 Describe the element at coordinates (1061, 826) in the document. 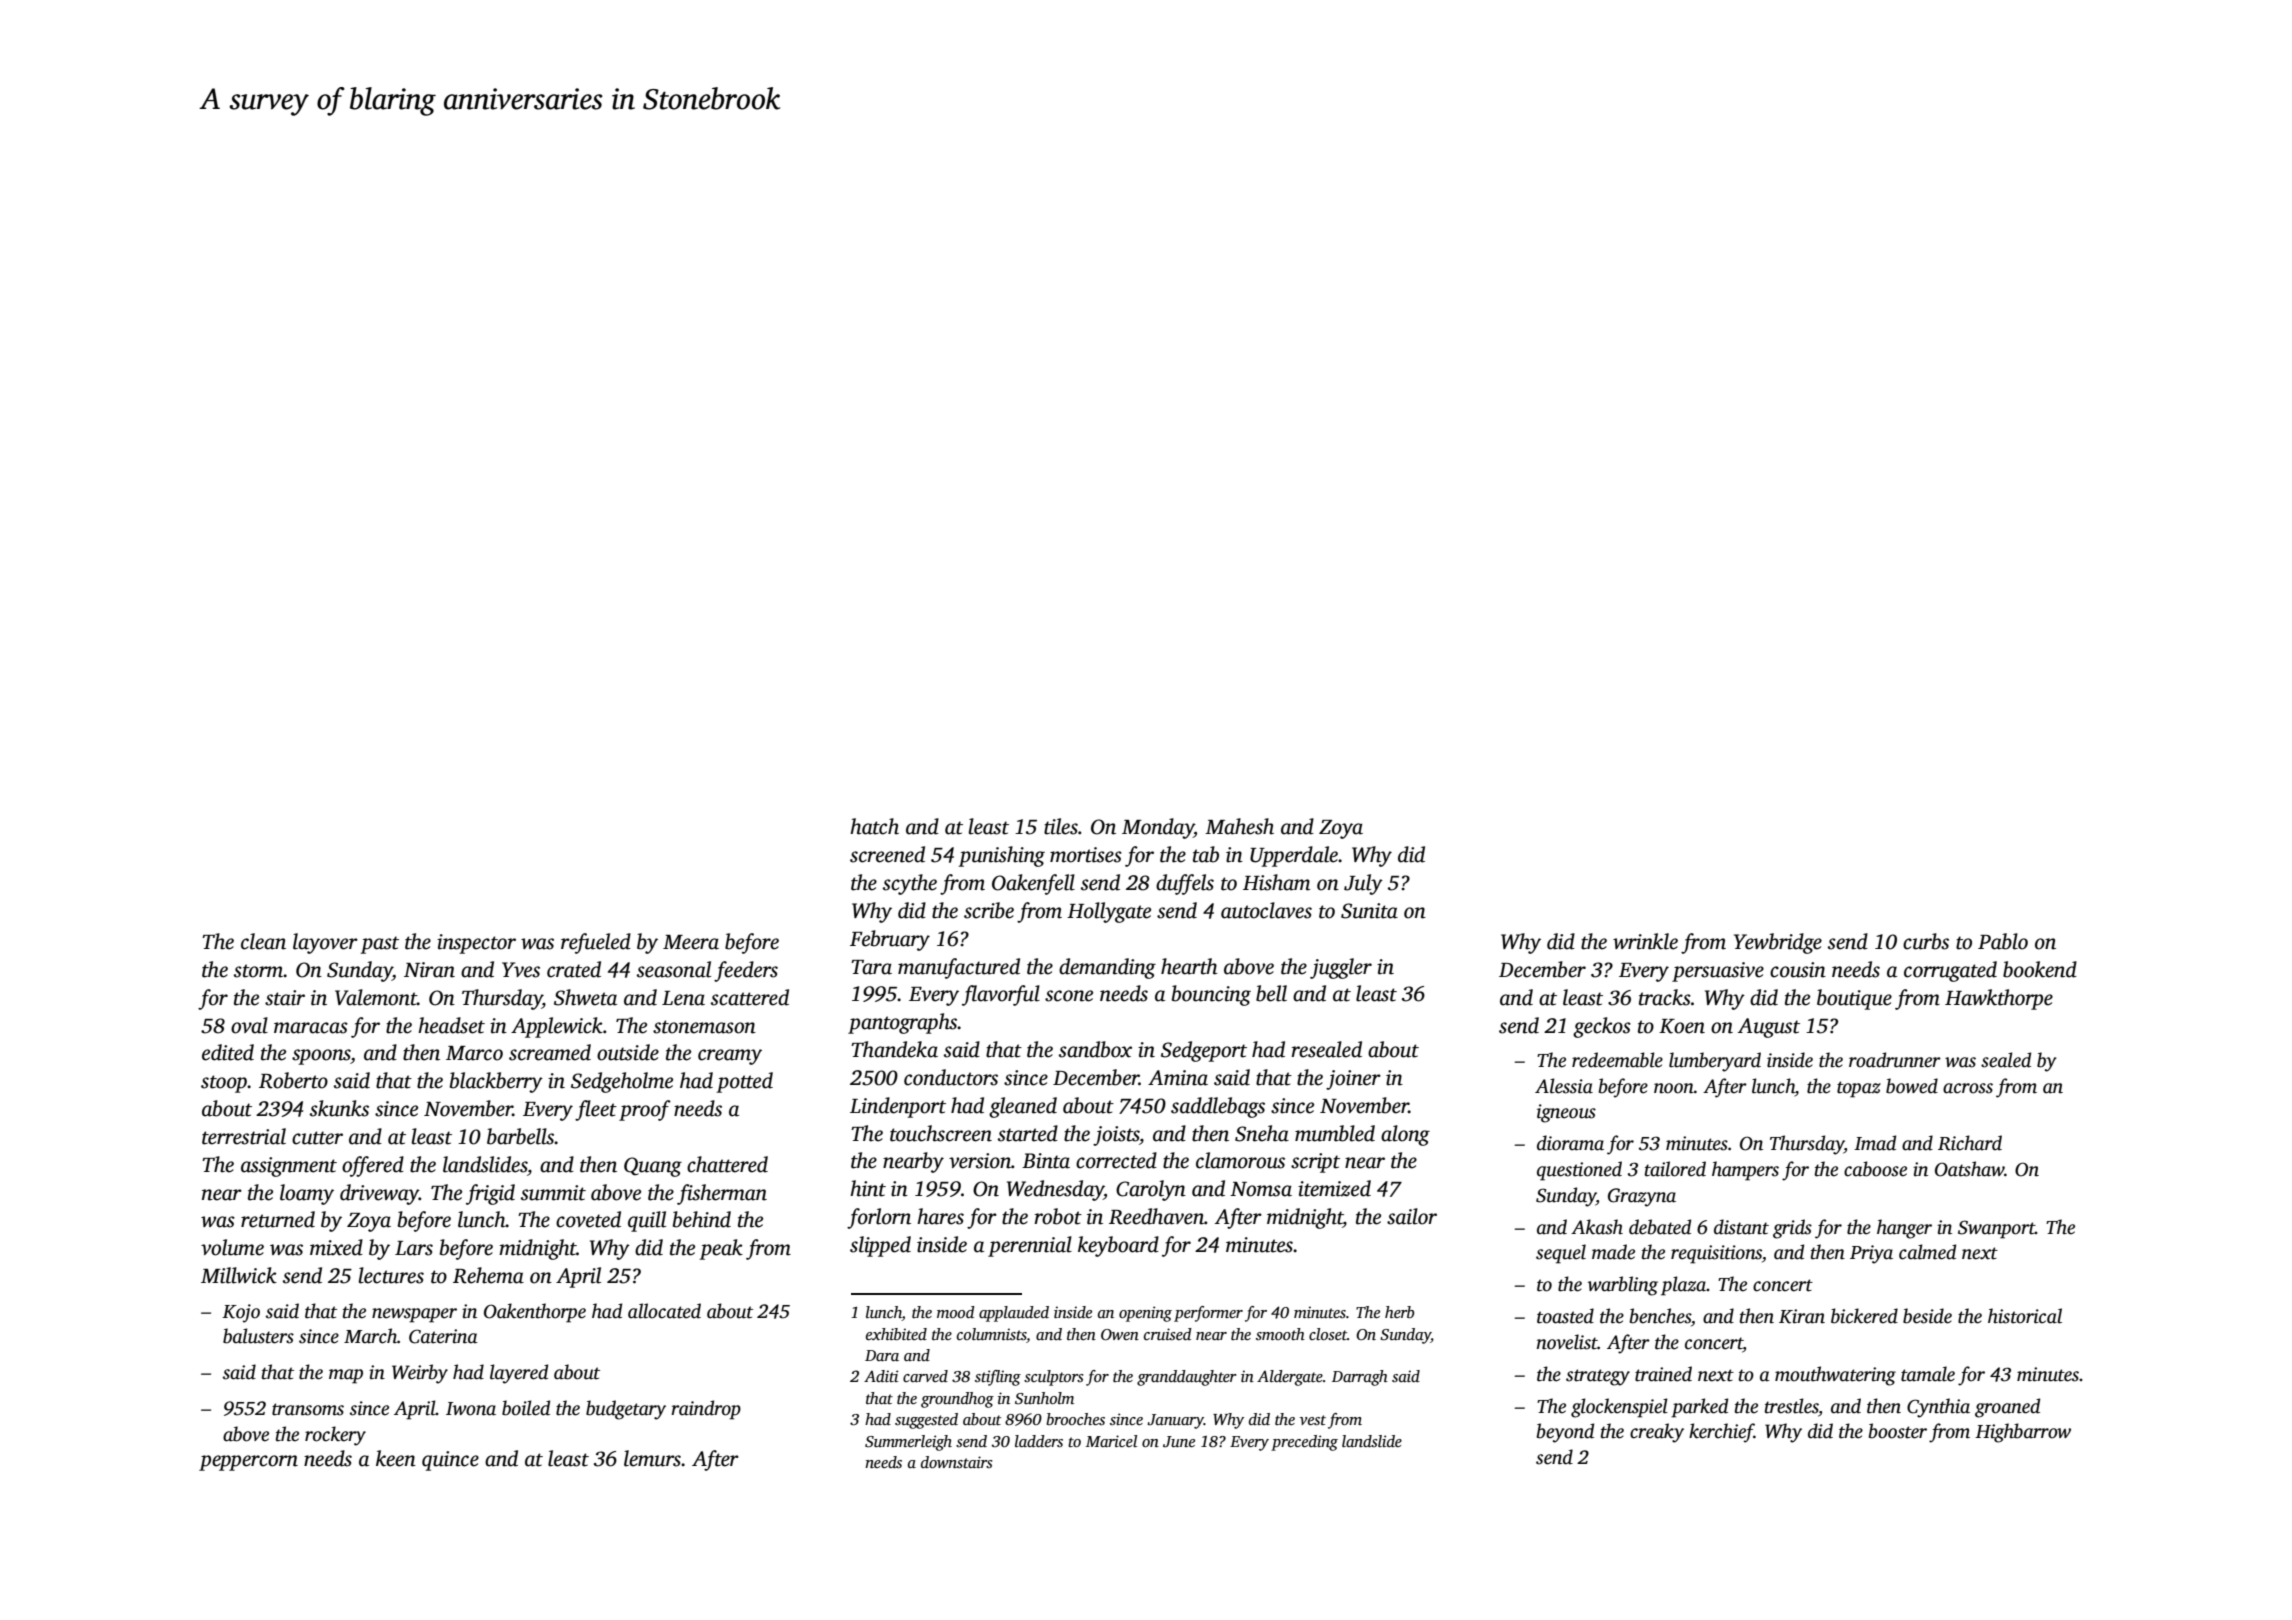

I see `tiles` at that location.
